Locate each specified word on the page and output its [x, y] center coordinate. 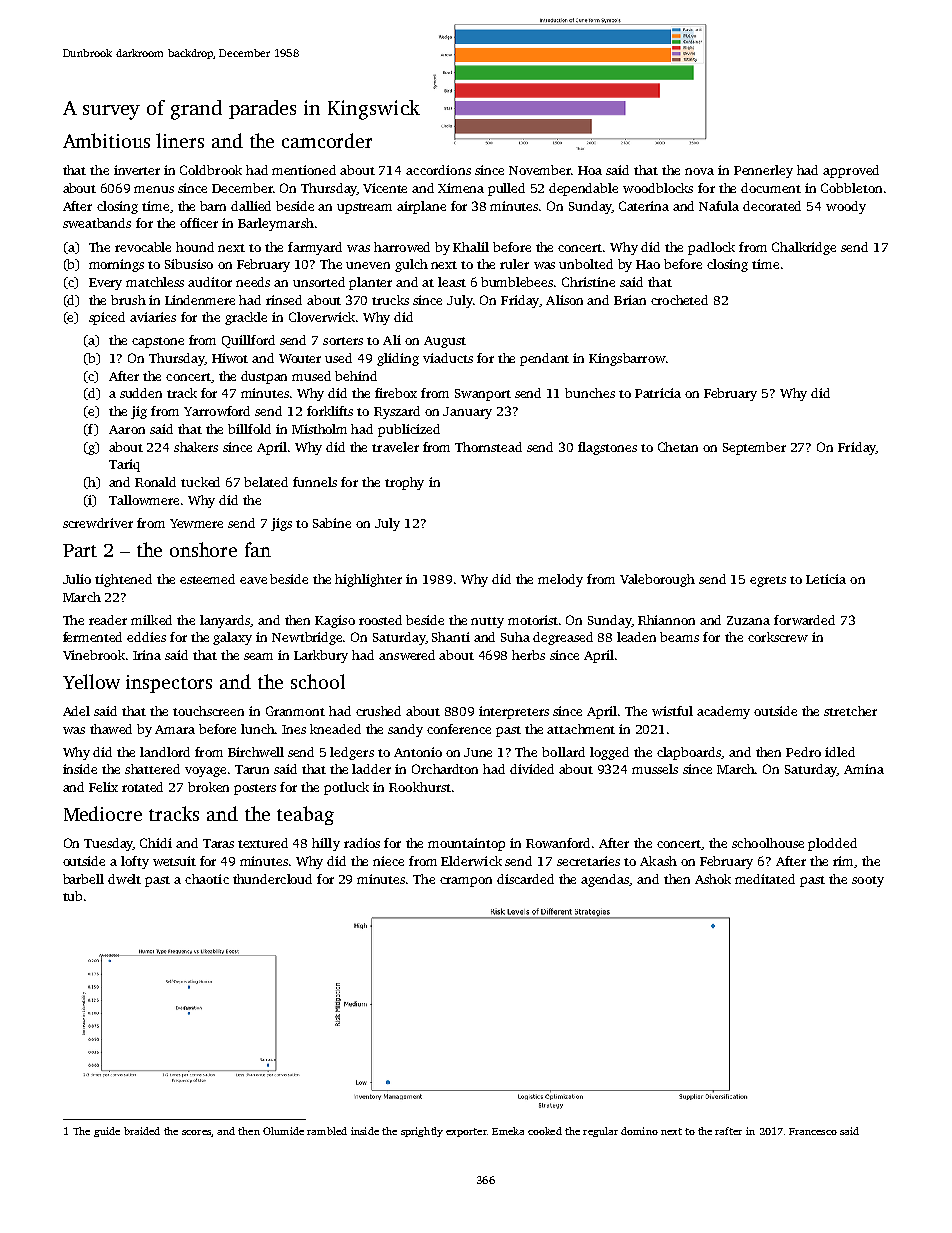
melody [560, 580]
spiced [107, 318]
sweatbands [97, 223]
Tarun [252, 769]
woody [846, 207]
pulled [506, 189]
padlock [711, 248]
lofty [135, 862]
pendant [544, 359]
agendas [605, 880]
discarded [525, 879]
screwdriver [98, 523]
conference [459, 729]
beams [679, 637]
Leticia [826, 579]
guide [107, 1132]
